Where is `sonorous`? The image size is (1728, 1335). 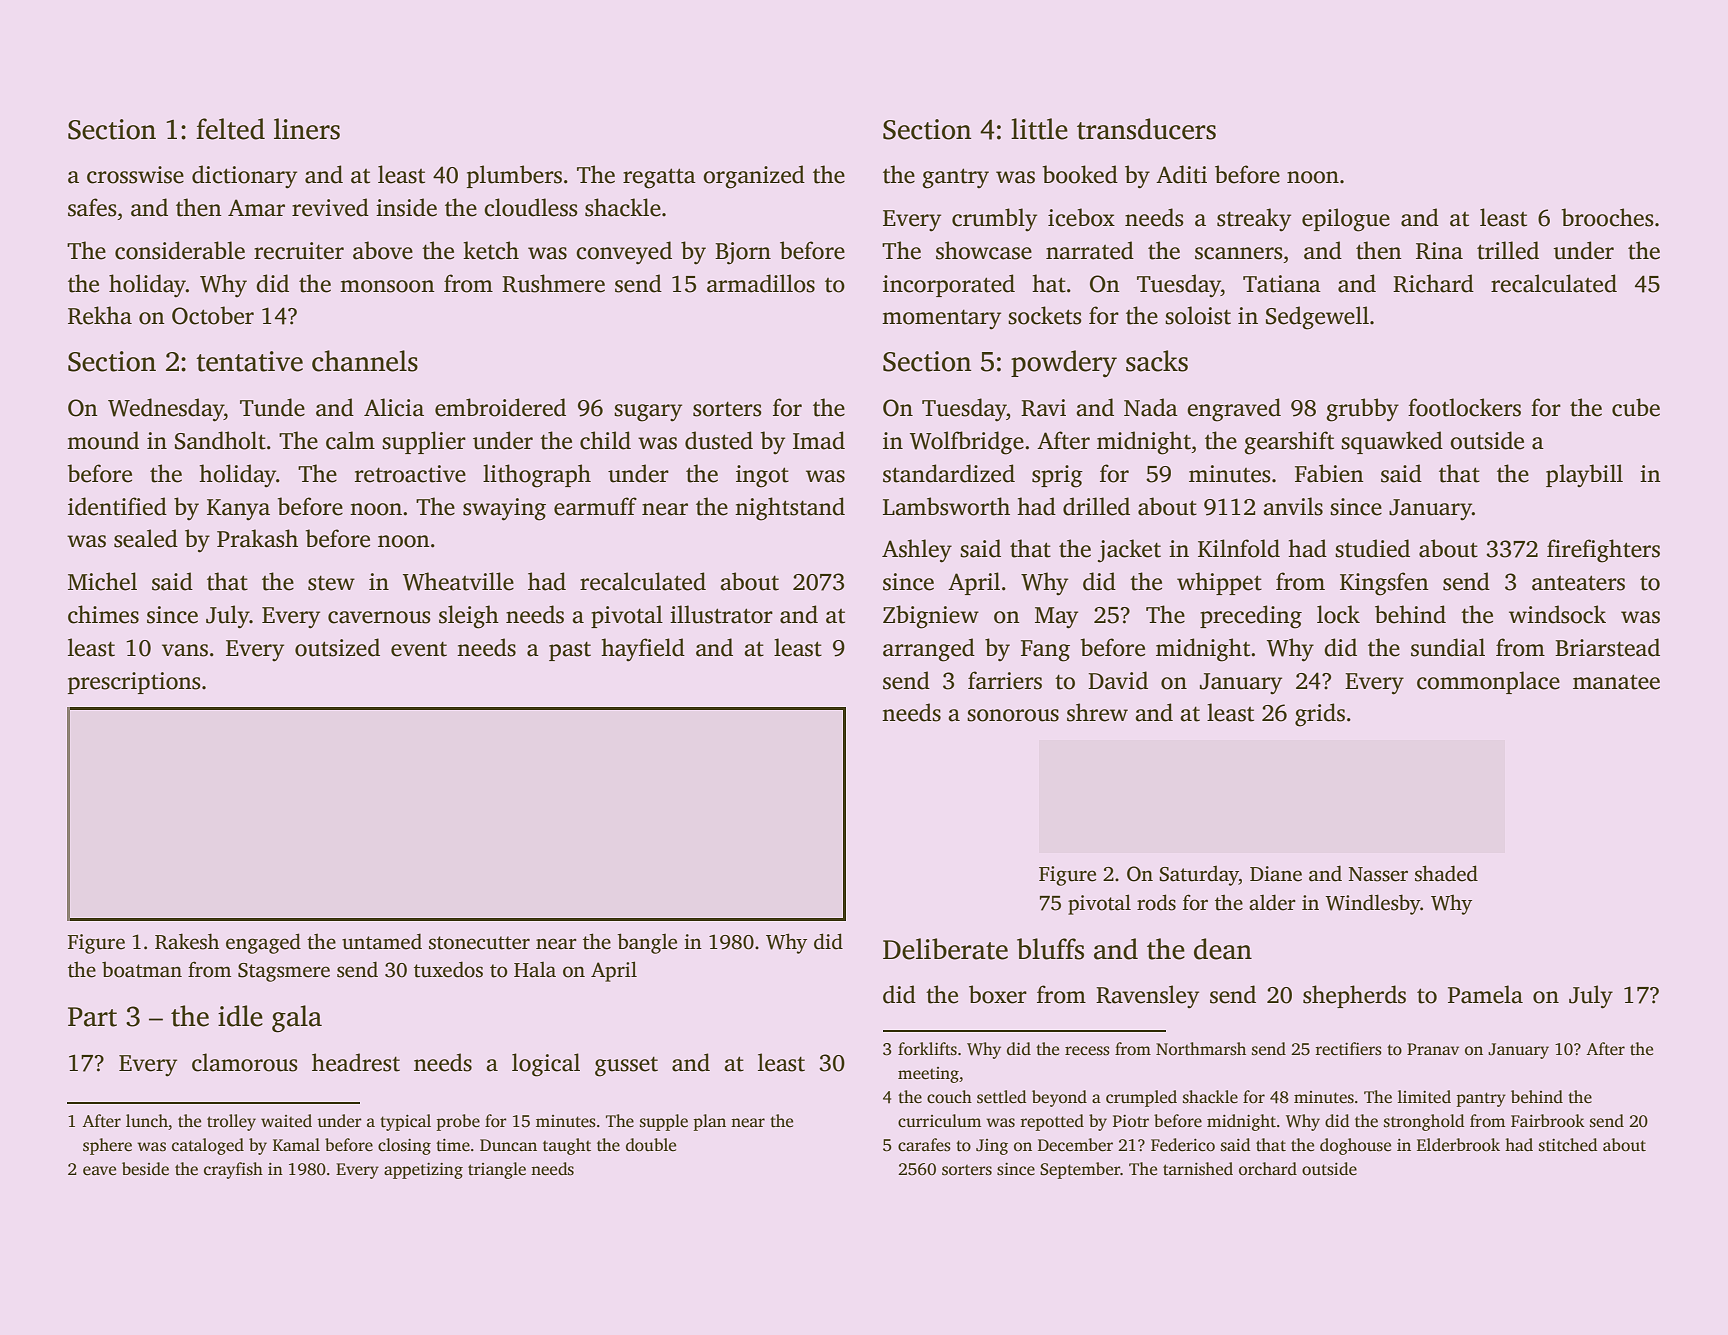
sonorous is located at coordinates (1013, 715).
